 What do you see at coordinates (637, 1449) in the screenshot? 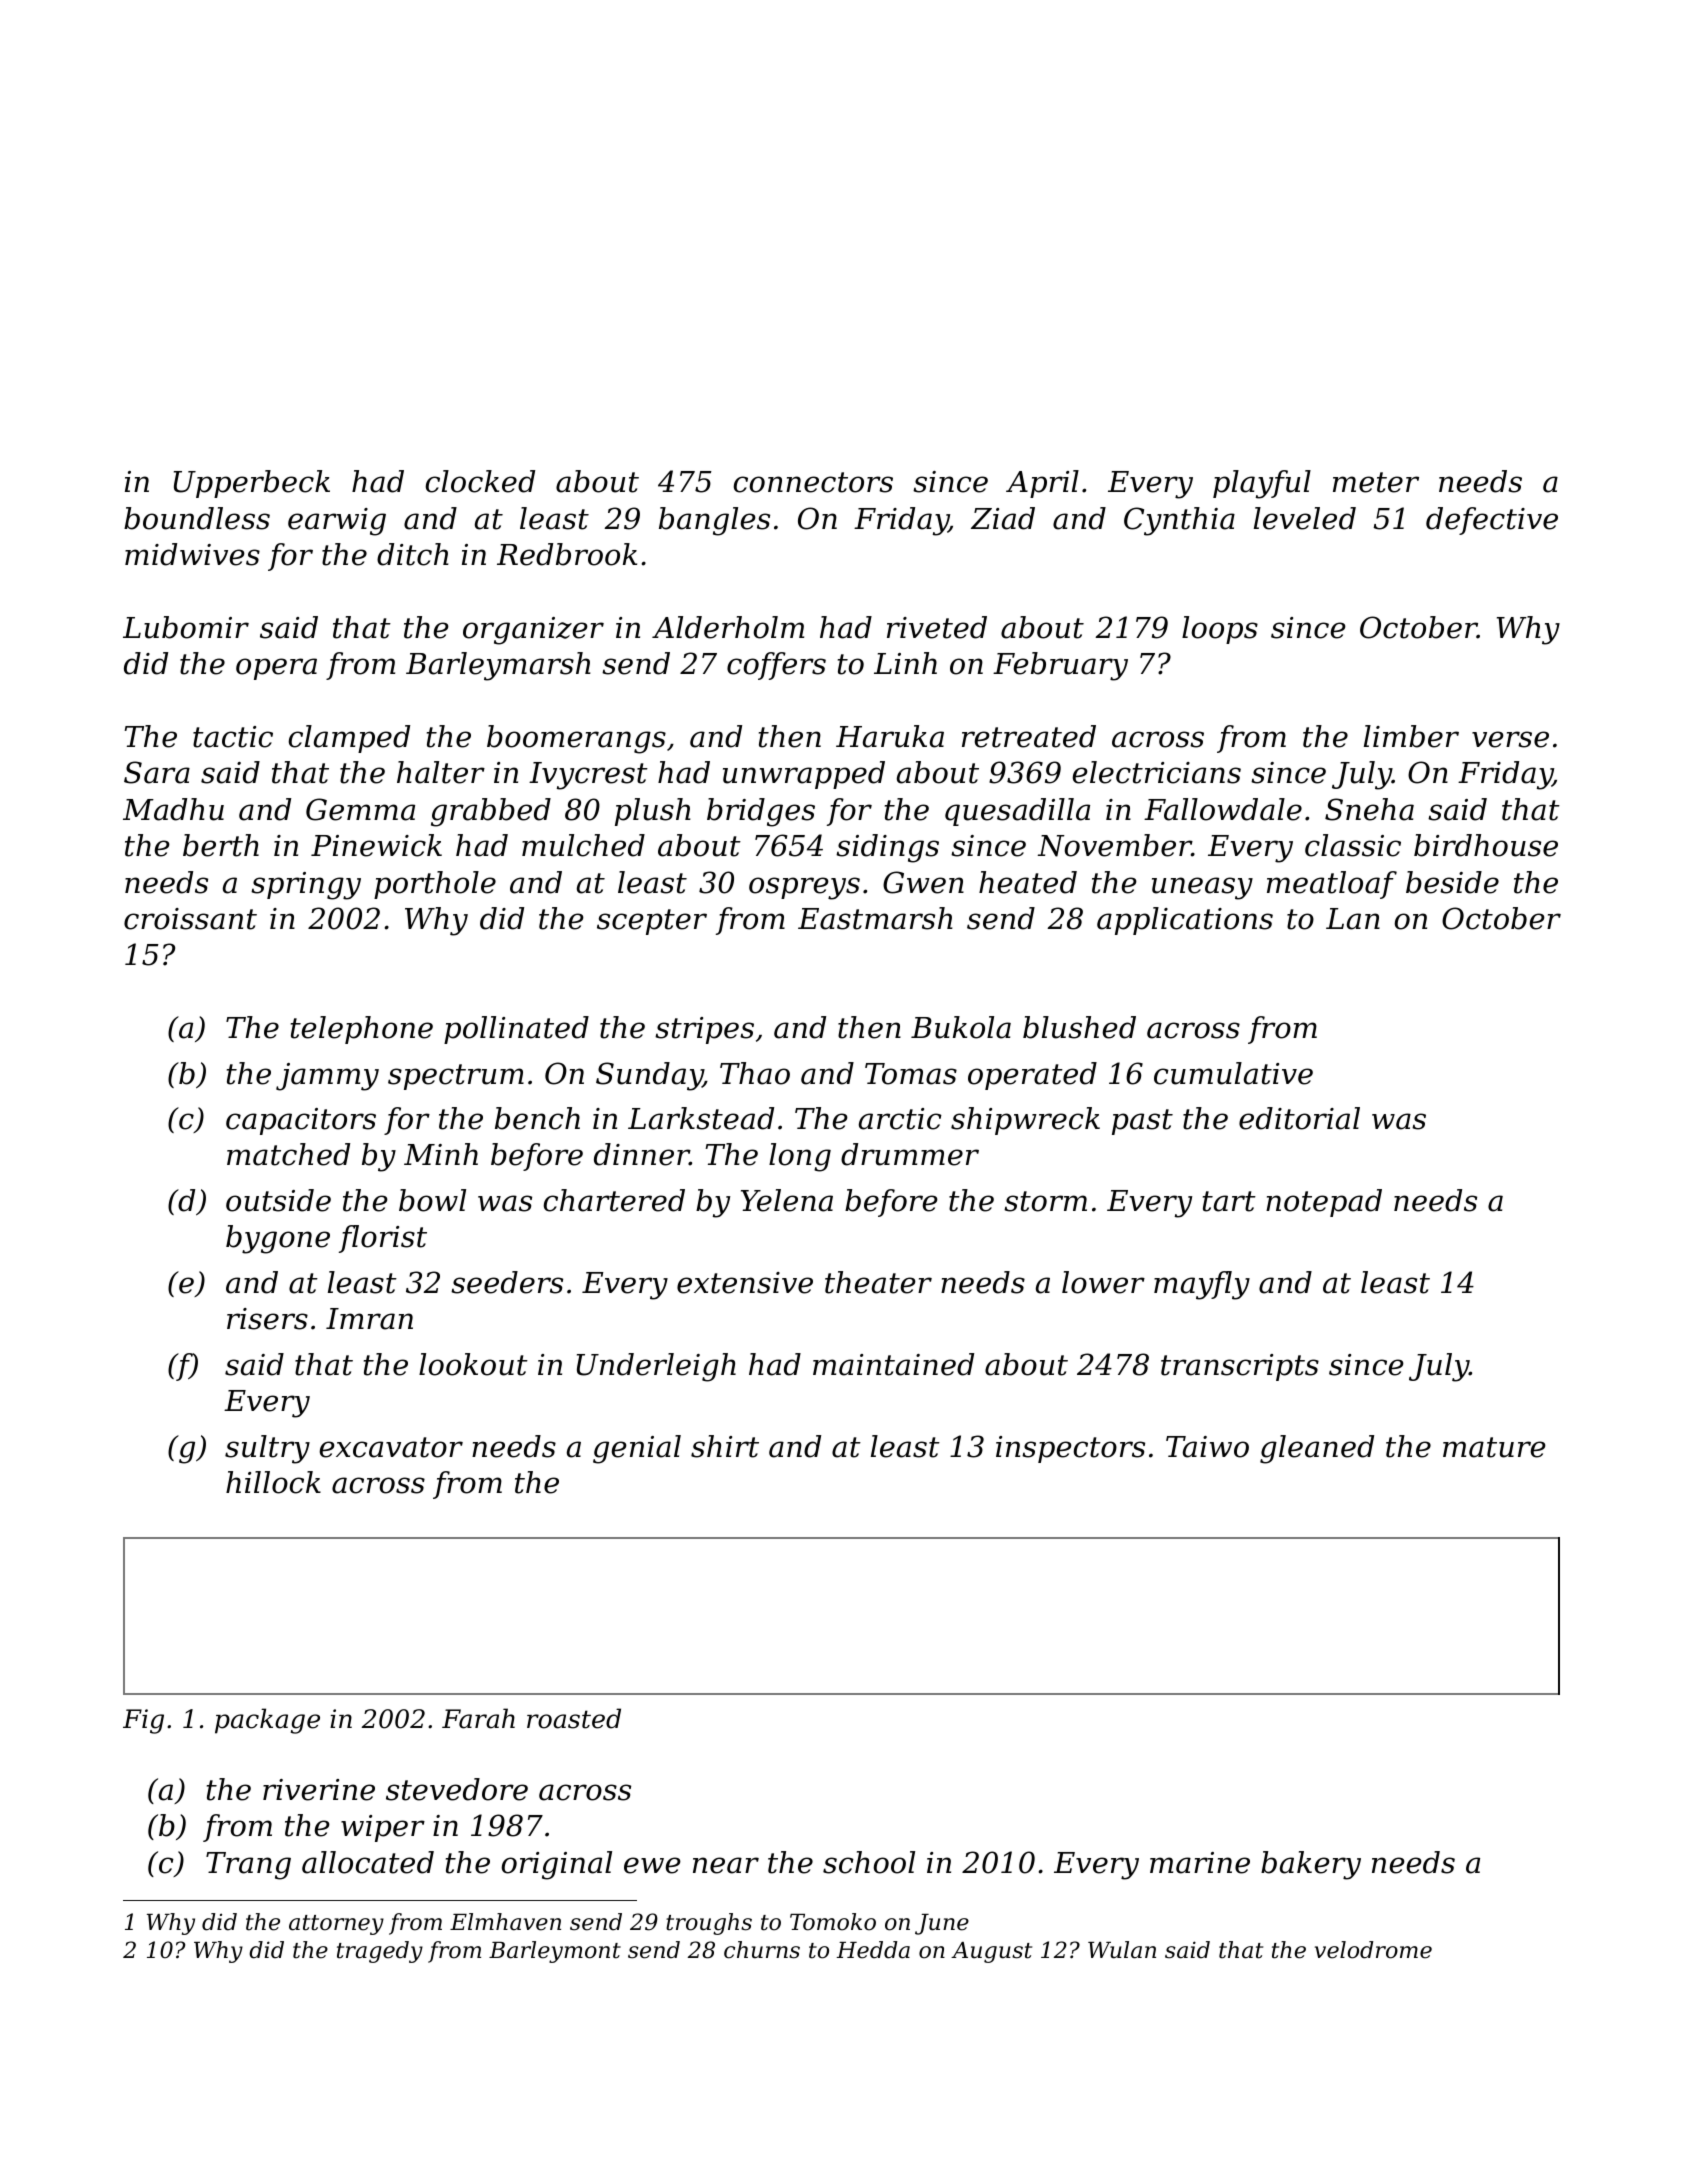
I see `genial` at bounding box center [637, 1449].
